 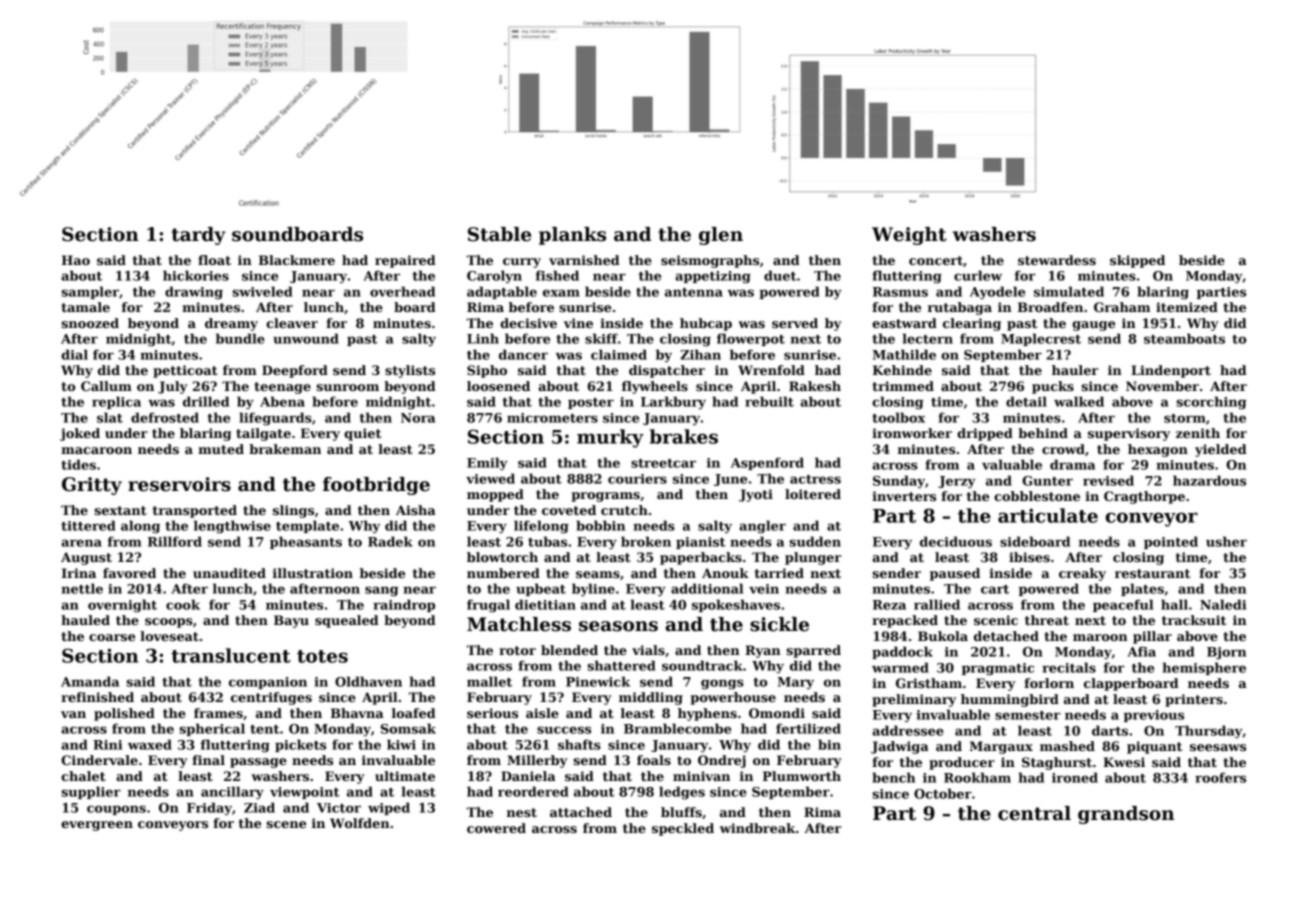 What do you see at coordinates (552, 418) in the screenshot?
I see `micrometers` at bounding box center [552, 418].
